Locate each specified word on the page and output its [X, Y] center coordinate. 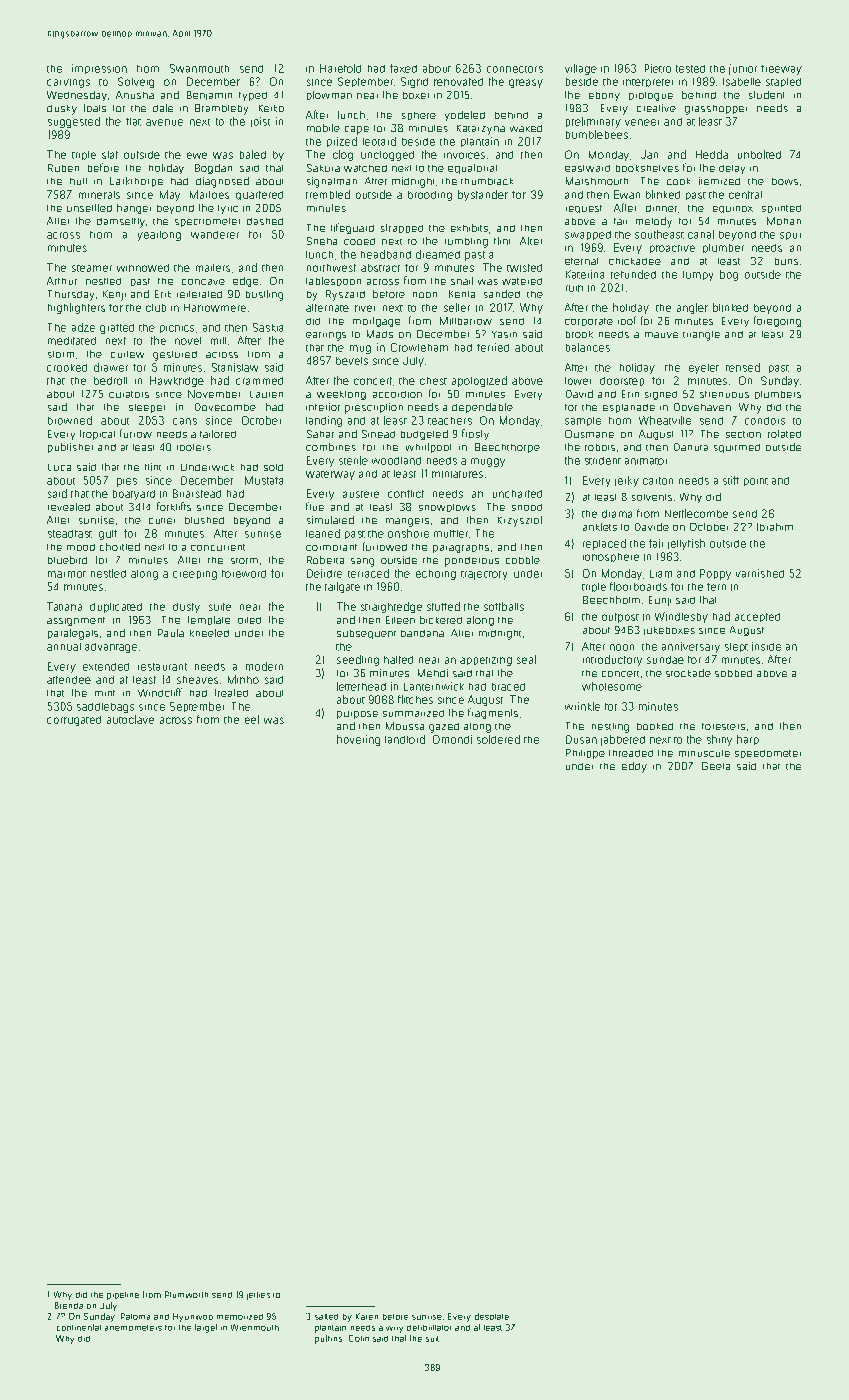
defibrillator [429, 1328]
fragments [493, 713]
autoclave [130, 719]
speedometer [768, 754]
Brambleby [221, 109]
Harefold [340, 68]
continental [79, 1327]
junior [743, 69]
